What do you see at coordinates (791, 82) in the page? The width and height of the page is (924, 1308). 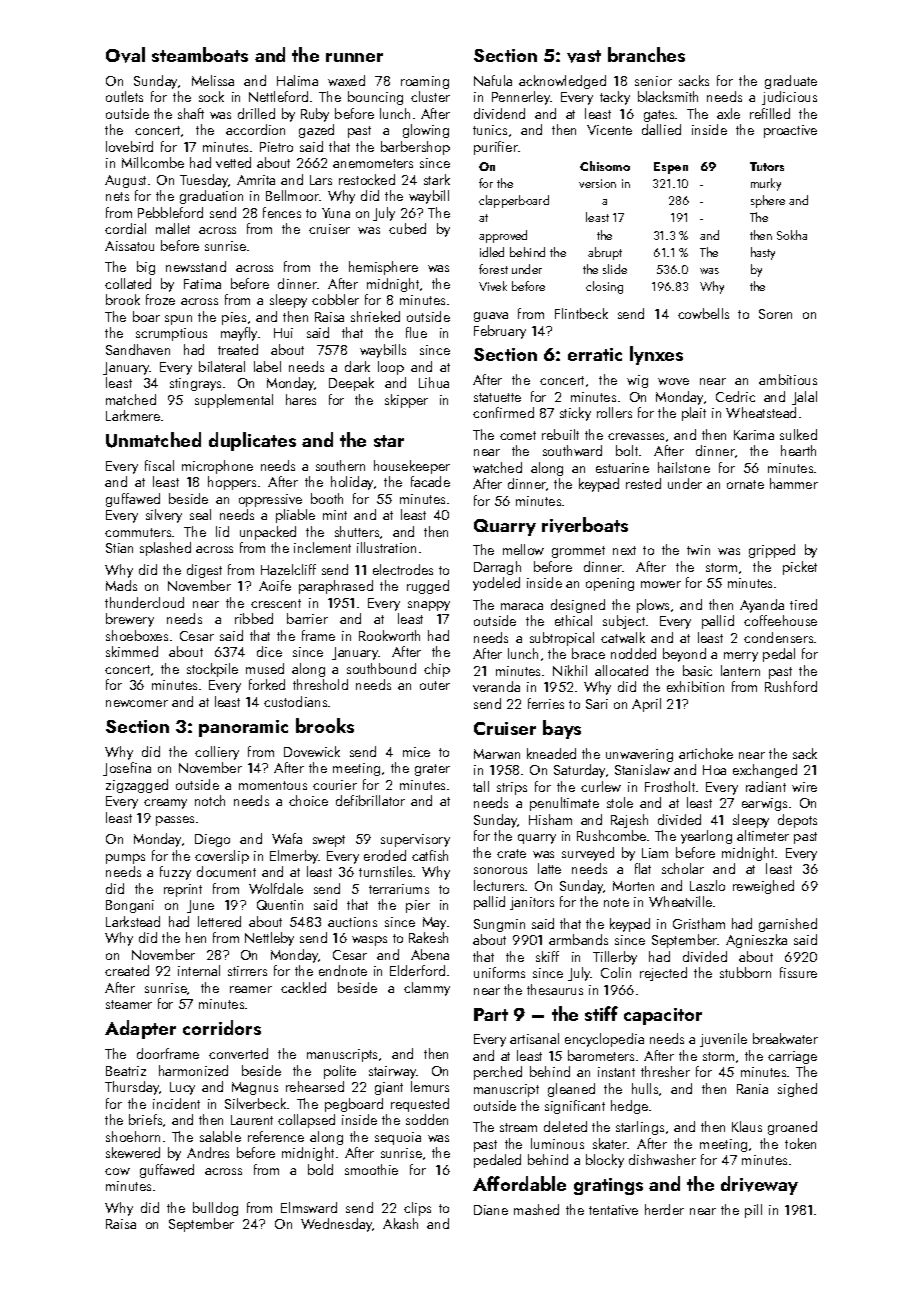 I see `graduate` at bounding box center [791, 82].
